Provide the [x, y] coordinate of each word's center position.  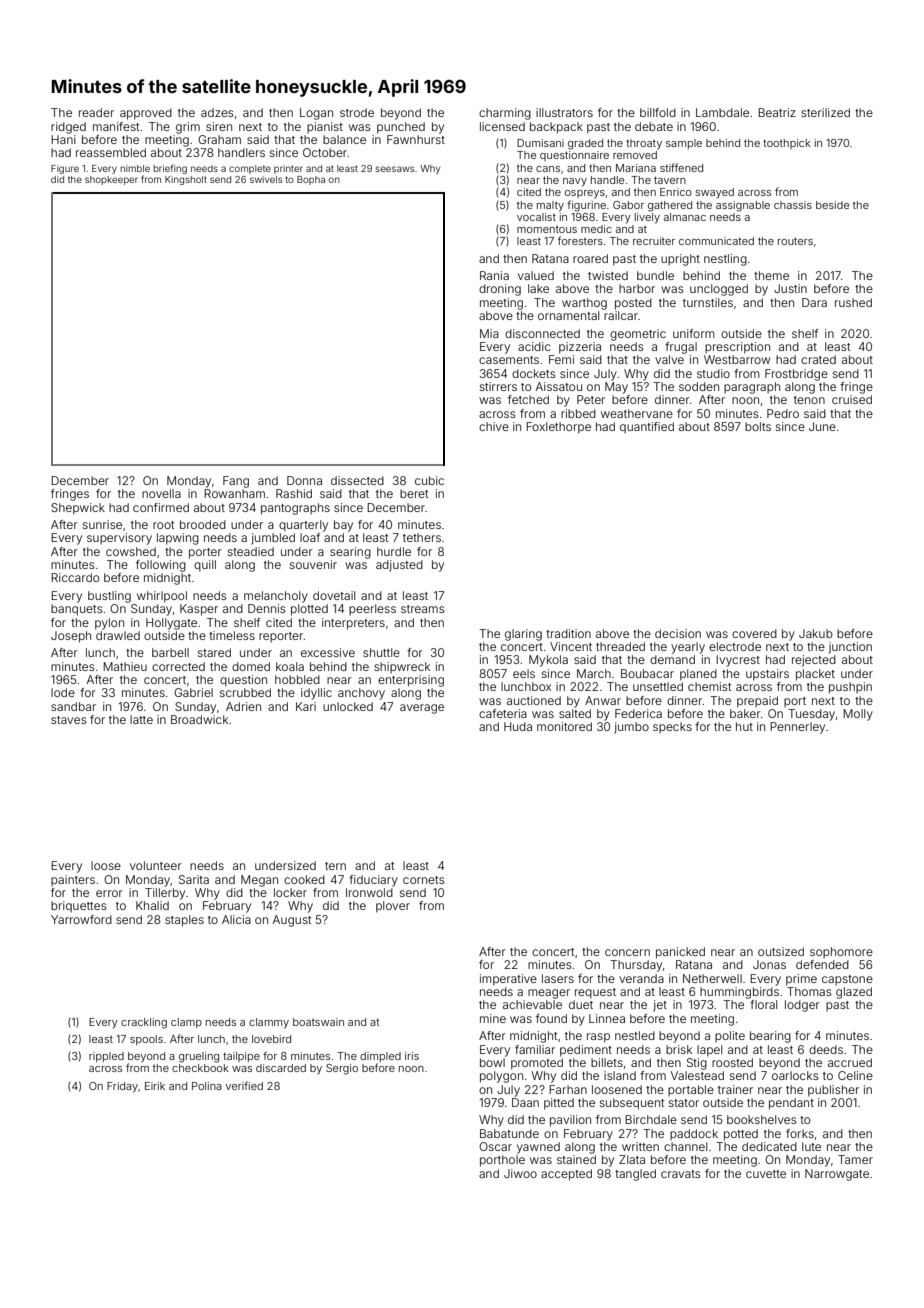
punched [401, 128]
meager [549, 994]
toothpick [787, 144]
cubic [429, 480]
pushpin [850, 688]
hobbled [297, 679]
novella [161, 493]
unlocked [348, 706]
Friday [122, 1087]
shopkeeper [111, 180]
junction [850, 648]
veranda [641, 978]
